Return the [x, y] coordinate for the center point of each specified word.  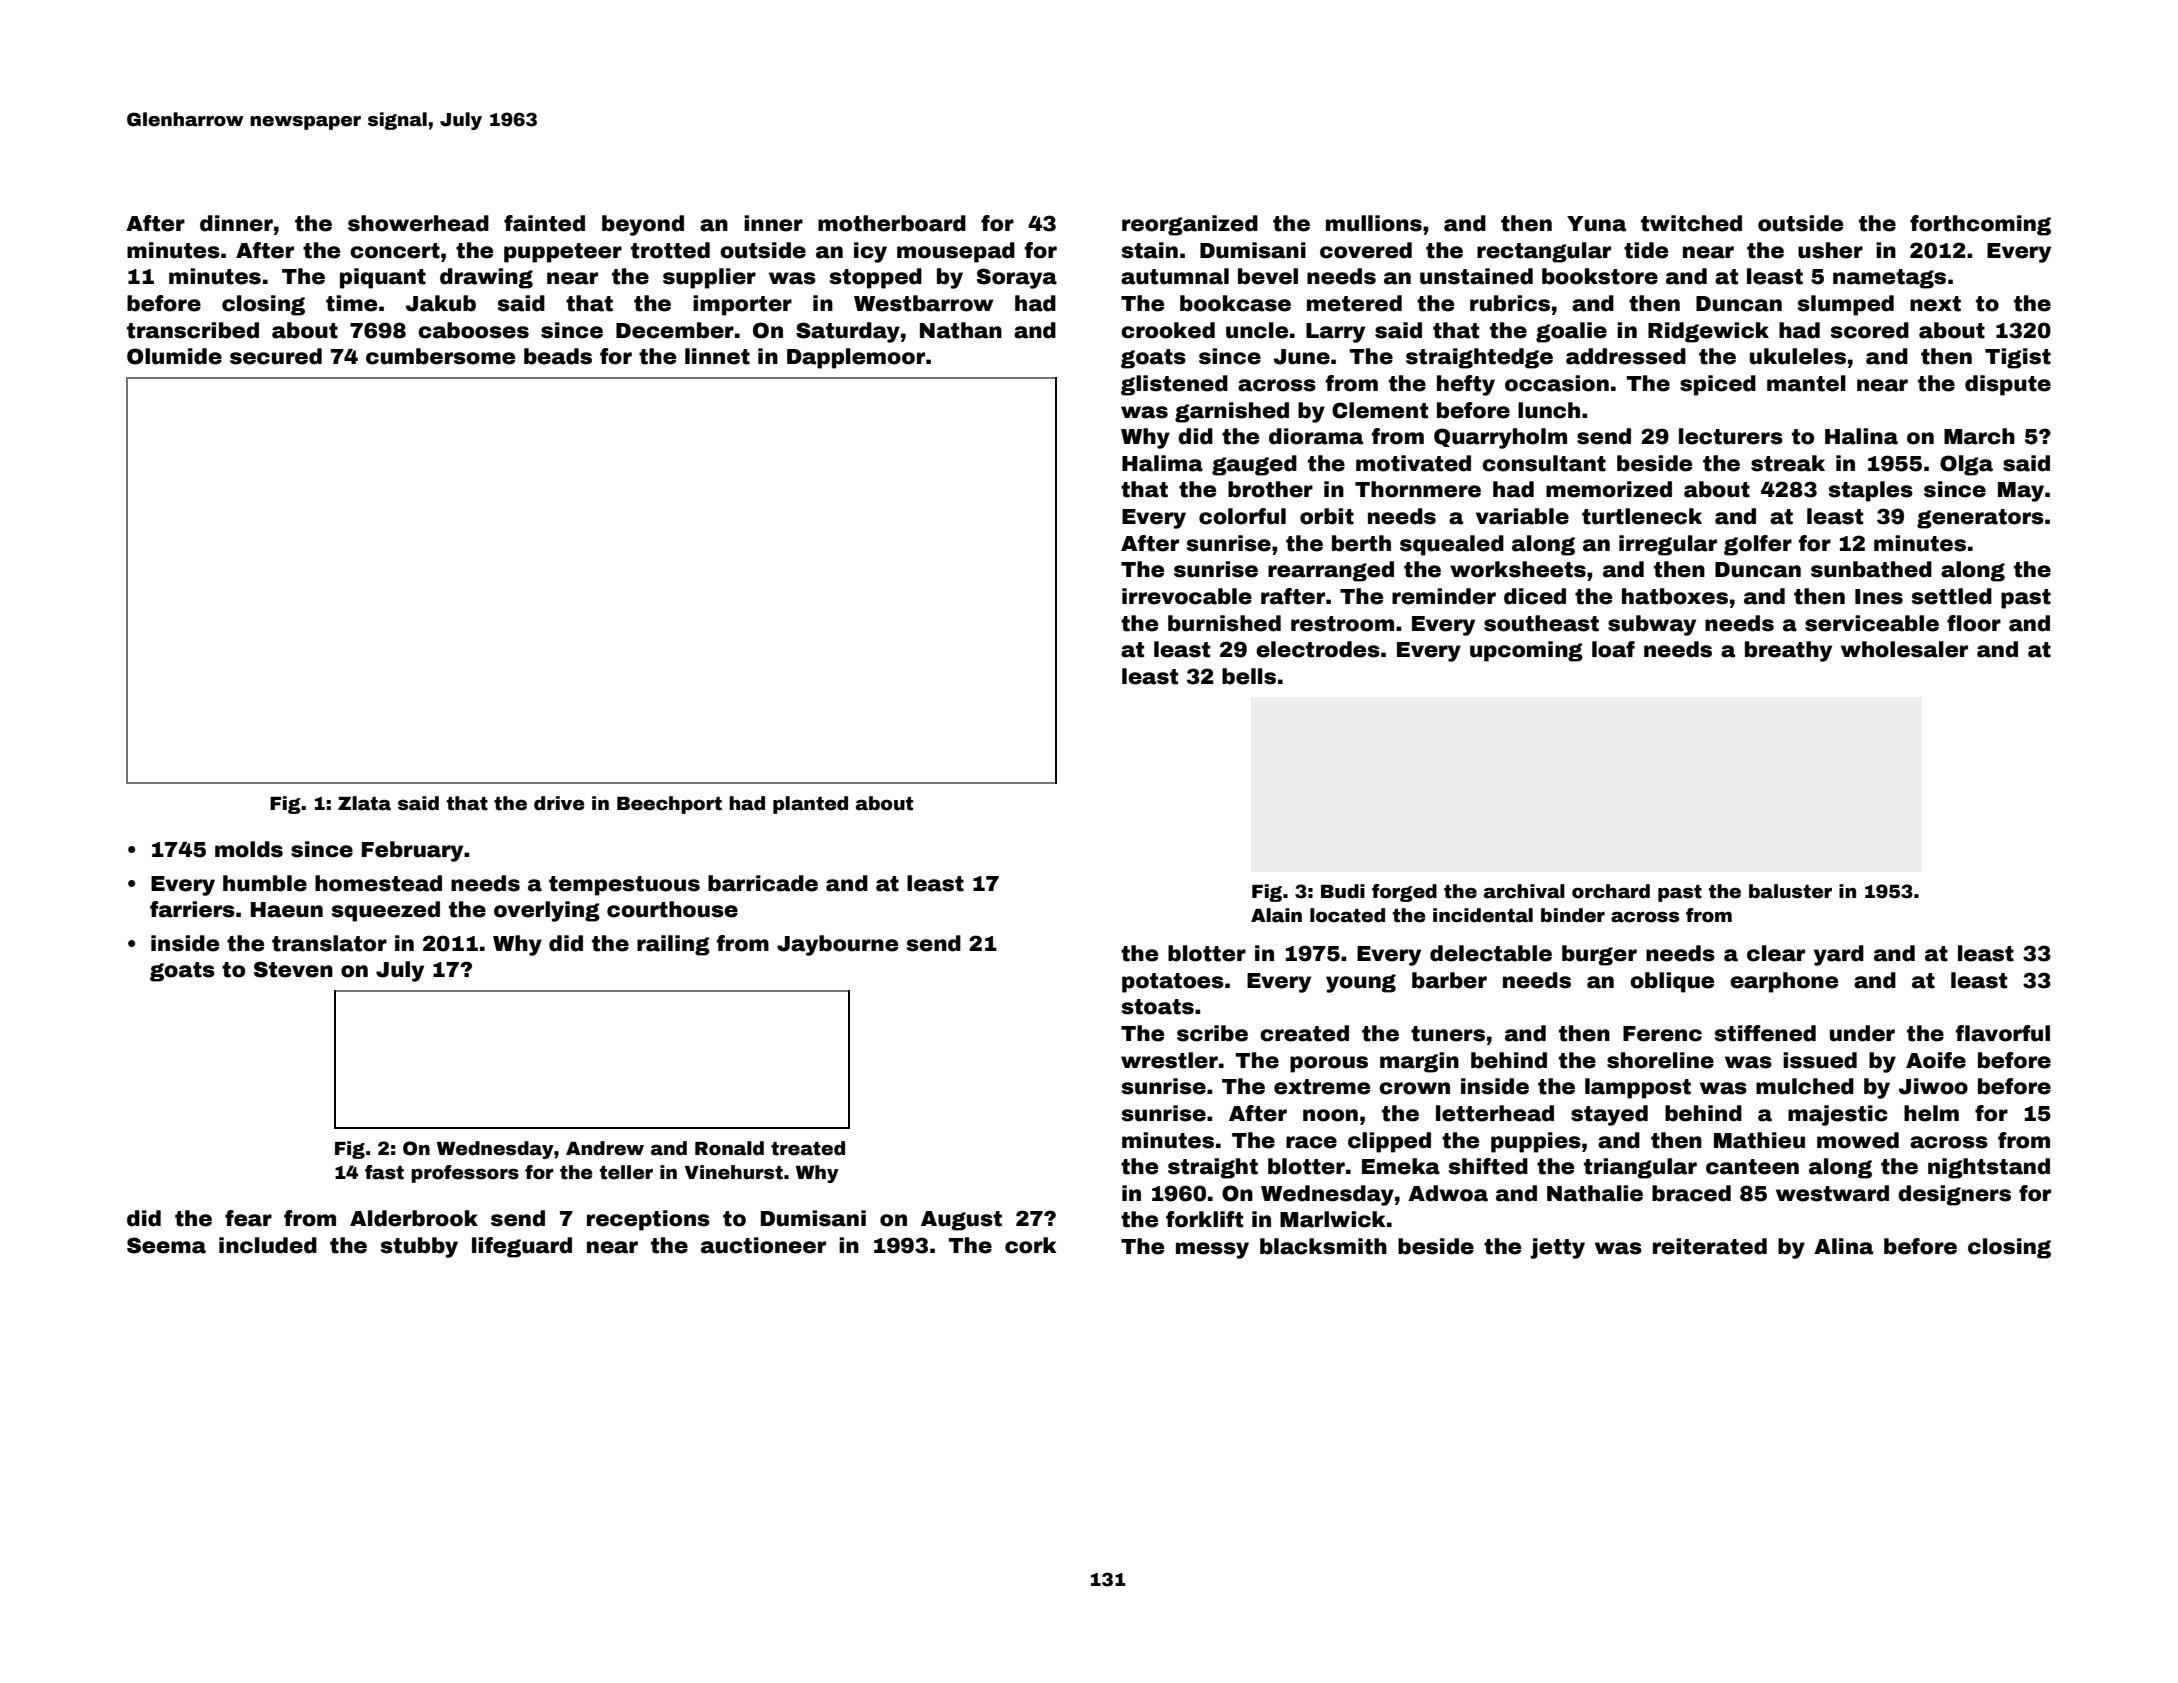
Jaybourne [837, 945]
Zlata [364, 803]
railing [673, 945]
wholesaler [1904, 649]
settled [1952, 596]
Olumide [174, 356]
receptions [648, 1220]
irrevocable [1187, 596]
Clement [1380, 410]
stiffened [1765, 1033]
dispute [2008, 385]
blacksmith [1323, 1246]
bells [1249, 676]
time [351, 303]
